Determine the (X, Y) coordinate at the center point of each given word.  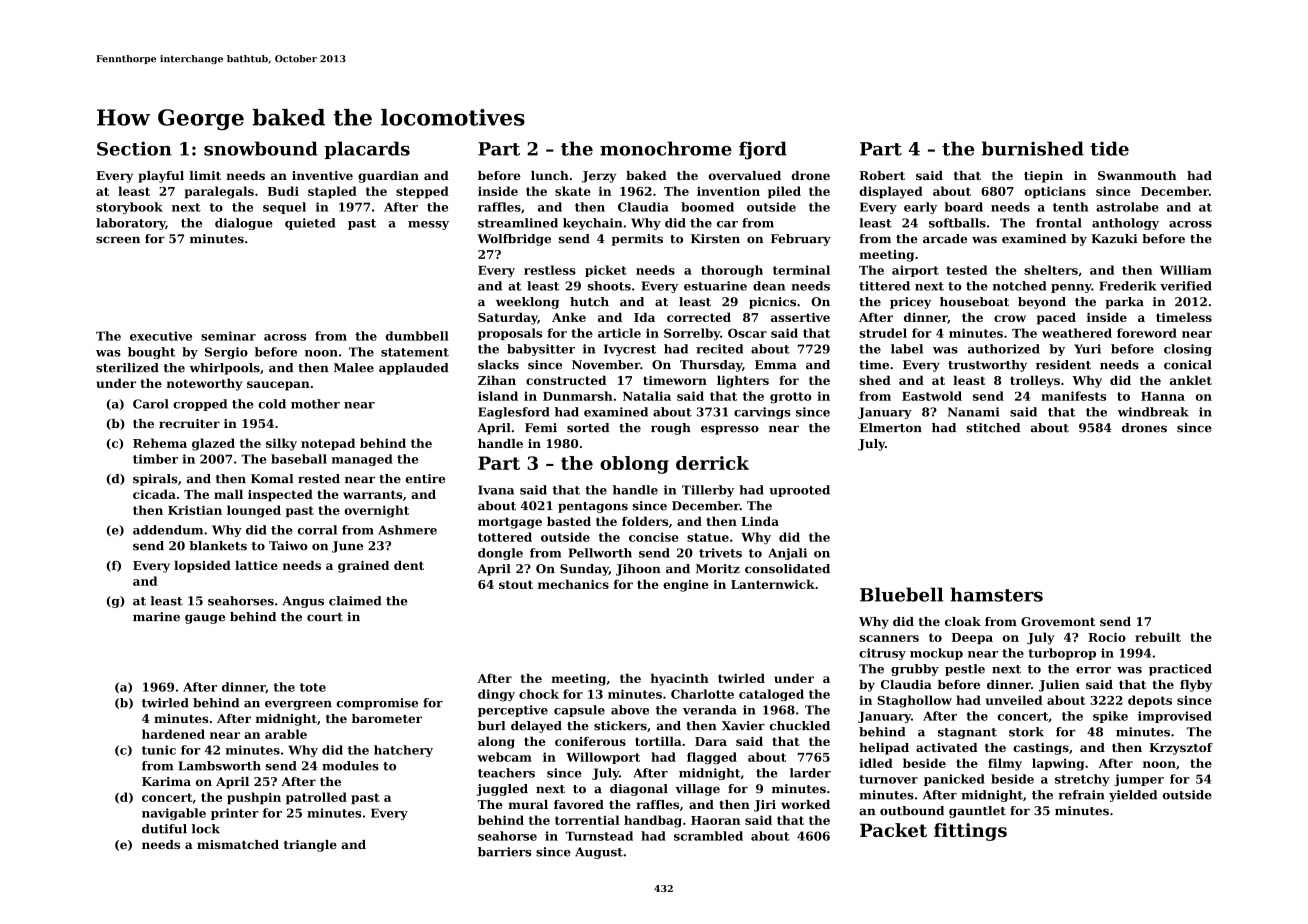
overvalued (745, 175)
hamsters (996, 594)
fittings (970, 832)
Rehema (160, 443)
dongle (500, 554)
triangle (310, 846)
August (599, 853)
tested (966, 270)
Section (134, 148)
